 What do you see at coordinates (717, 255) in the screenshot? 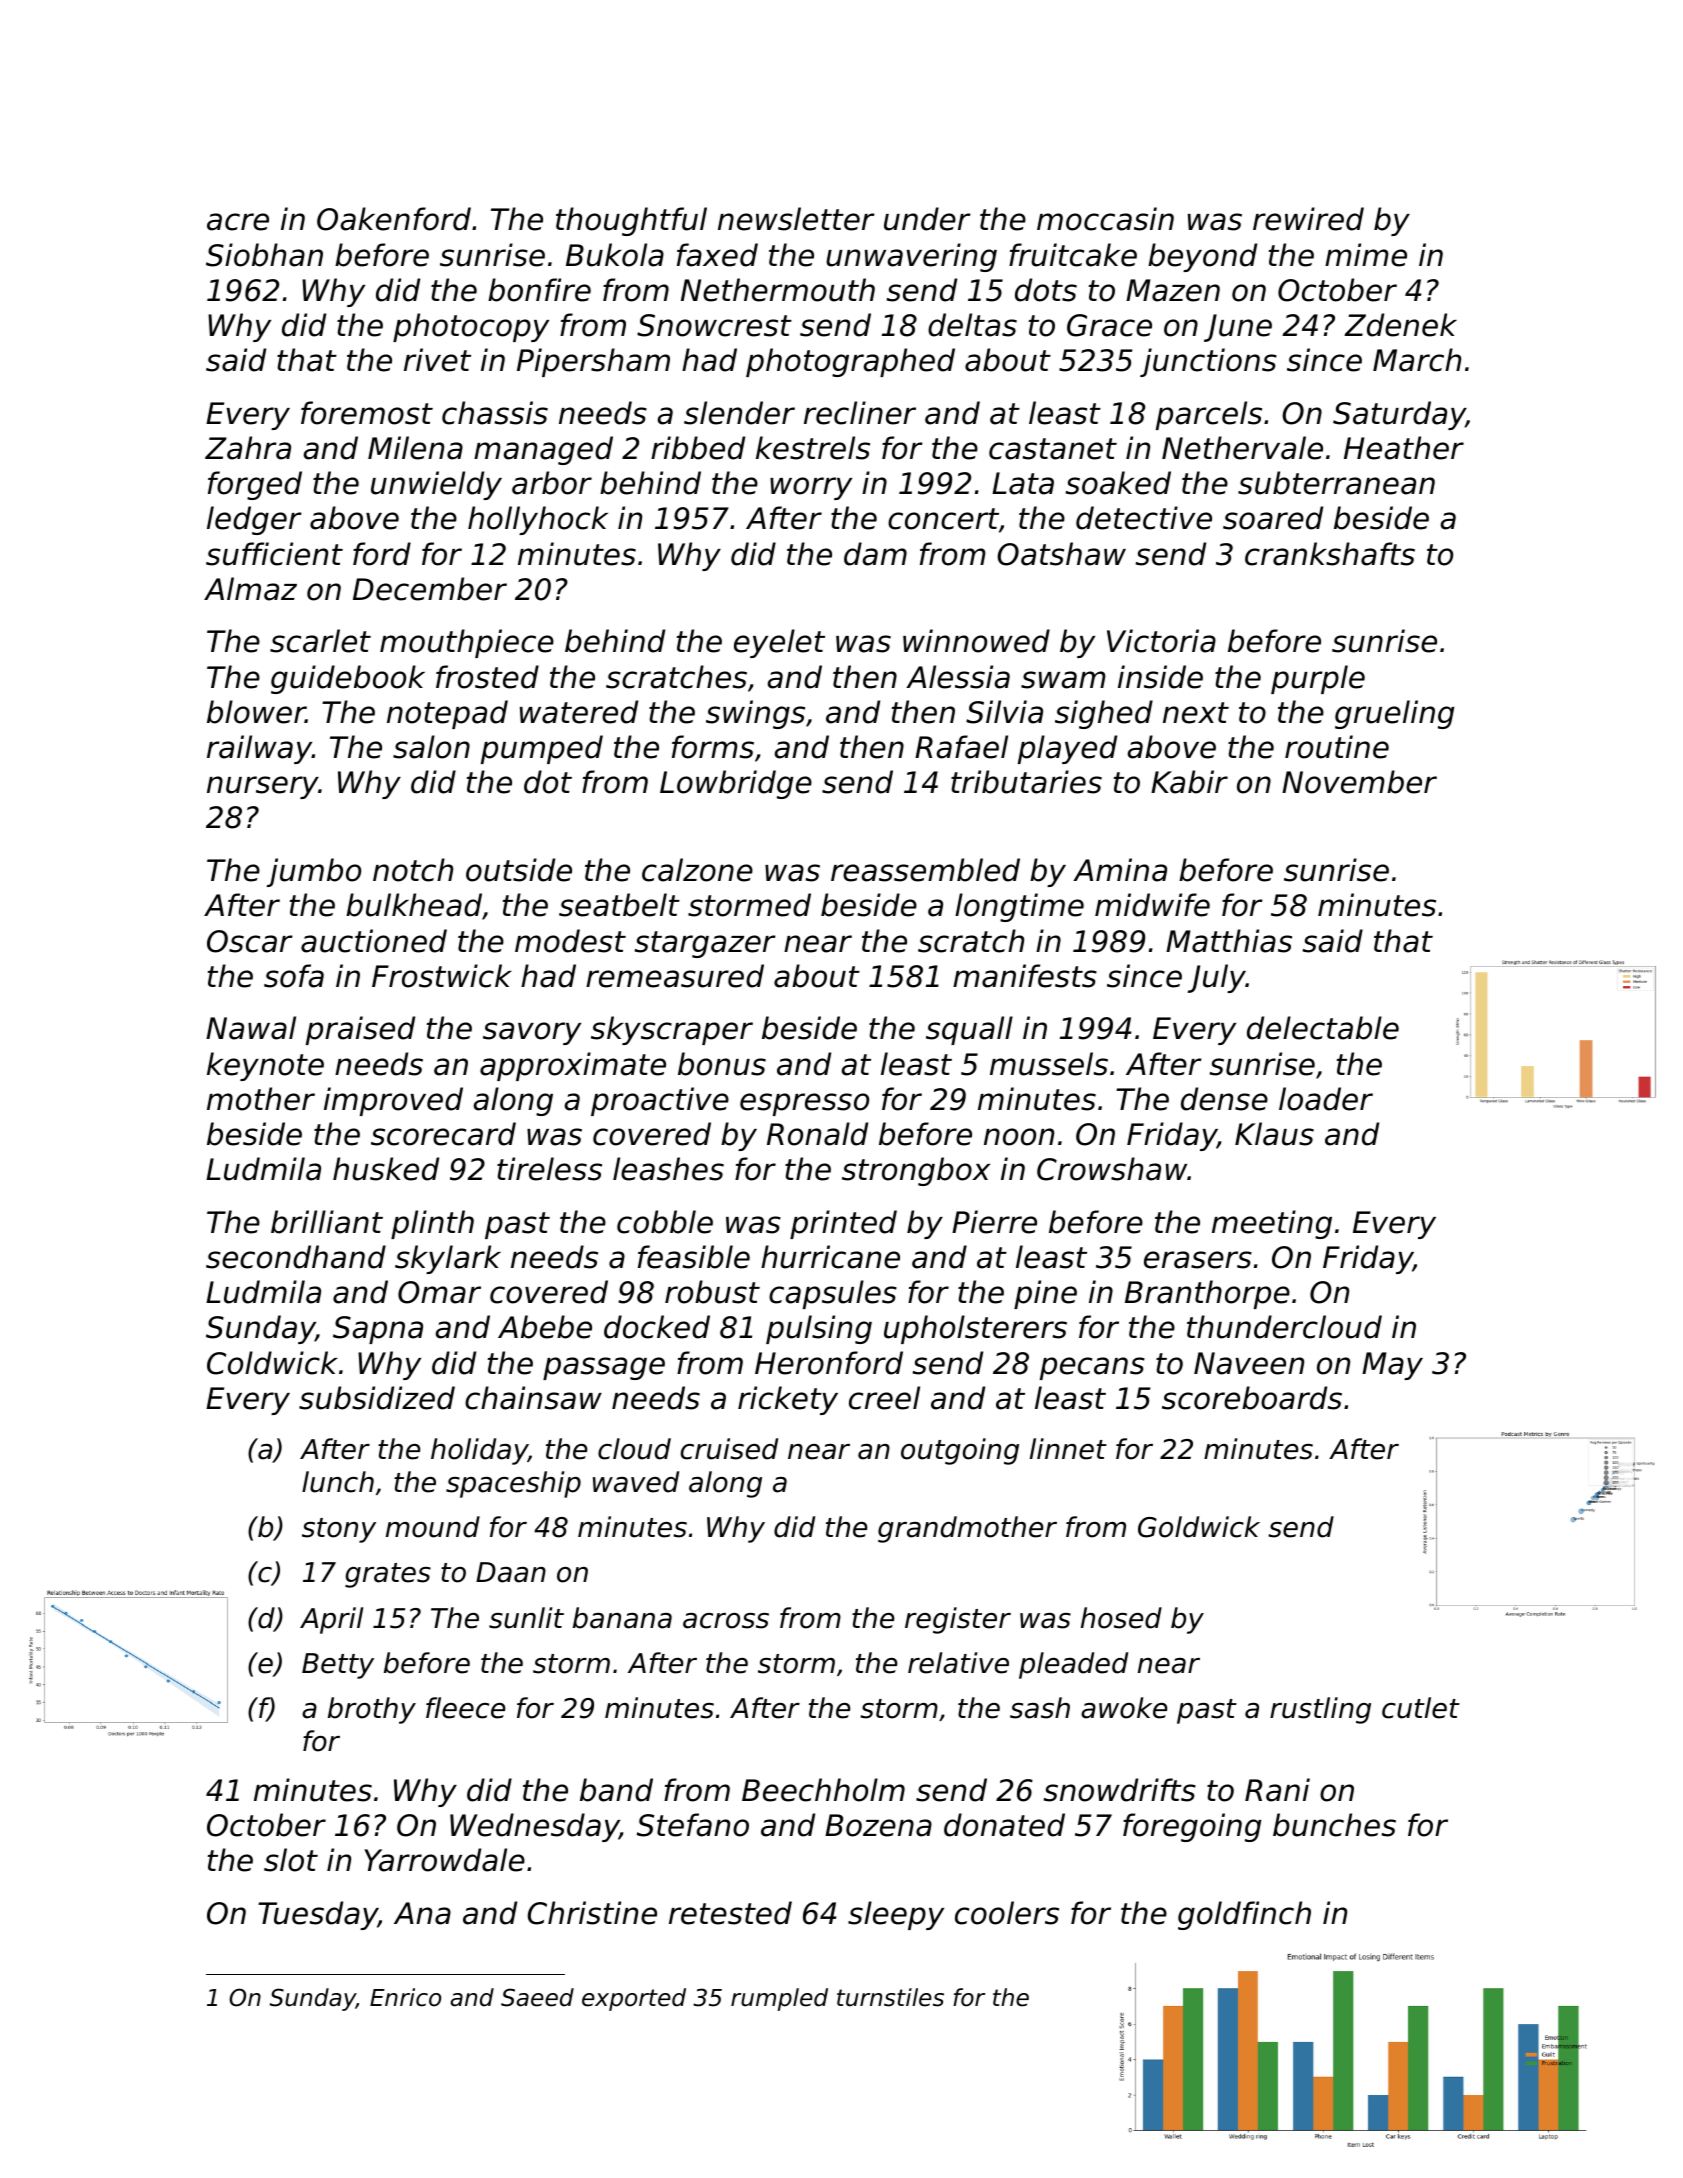
I see `faxed` at bounding box center [717, 255].
